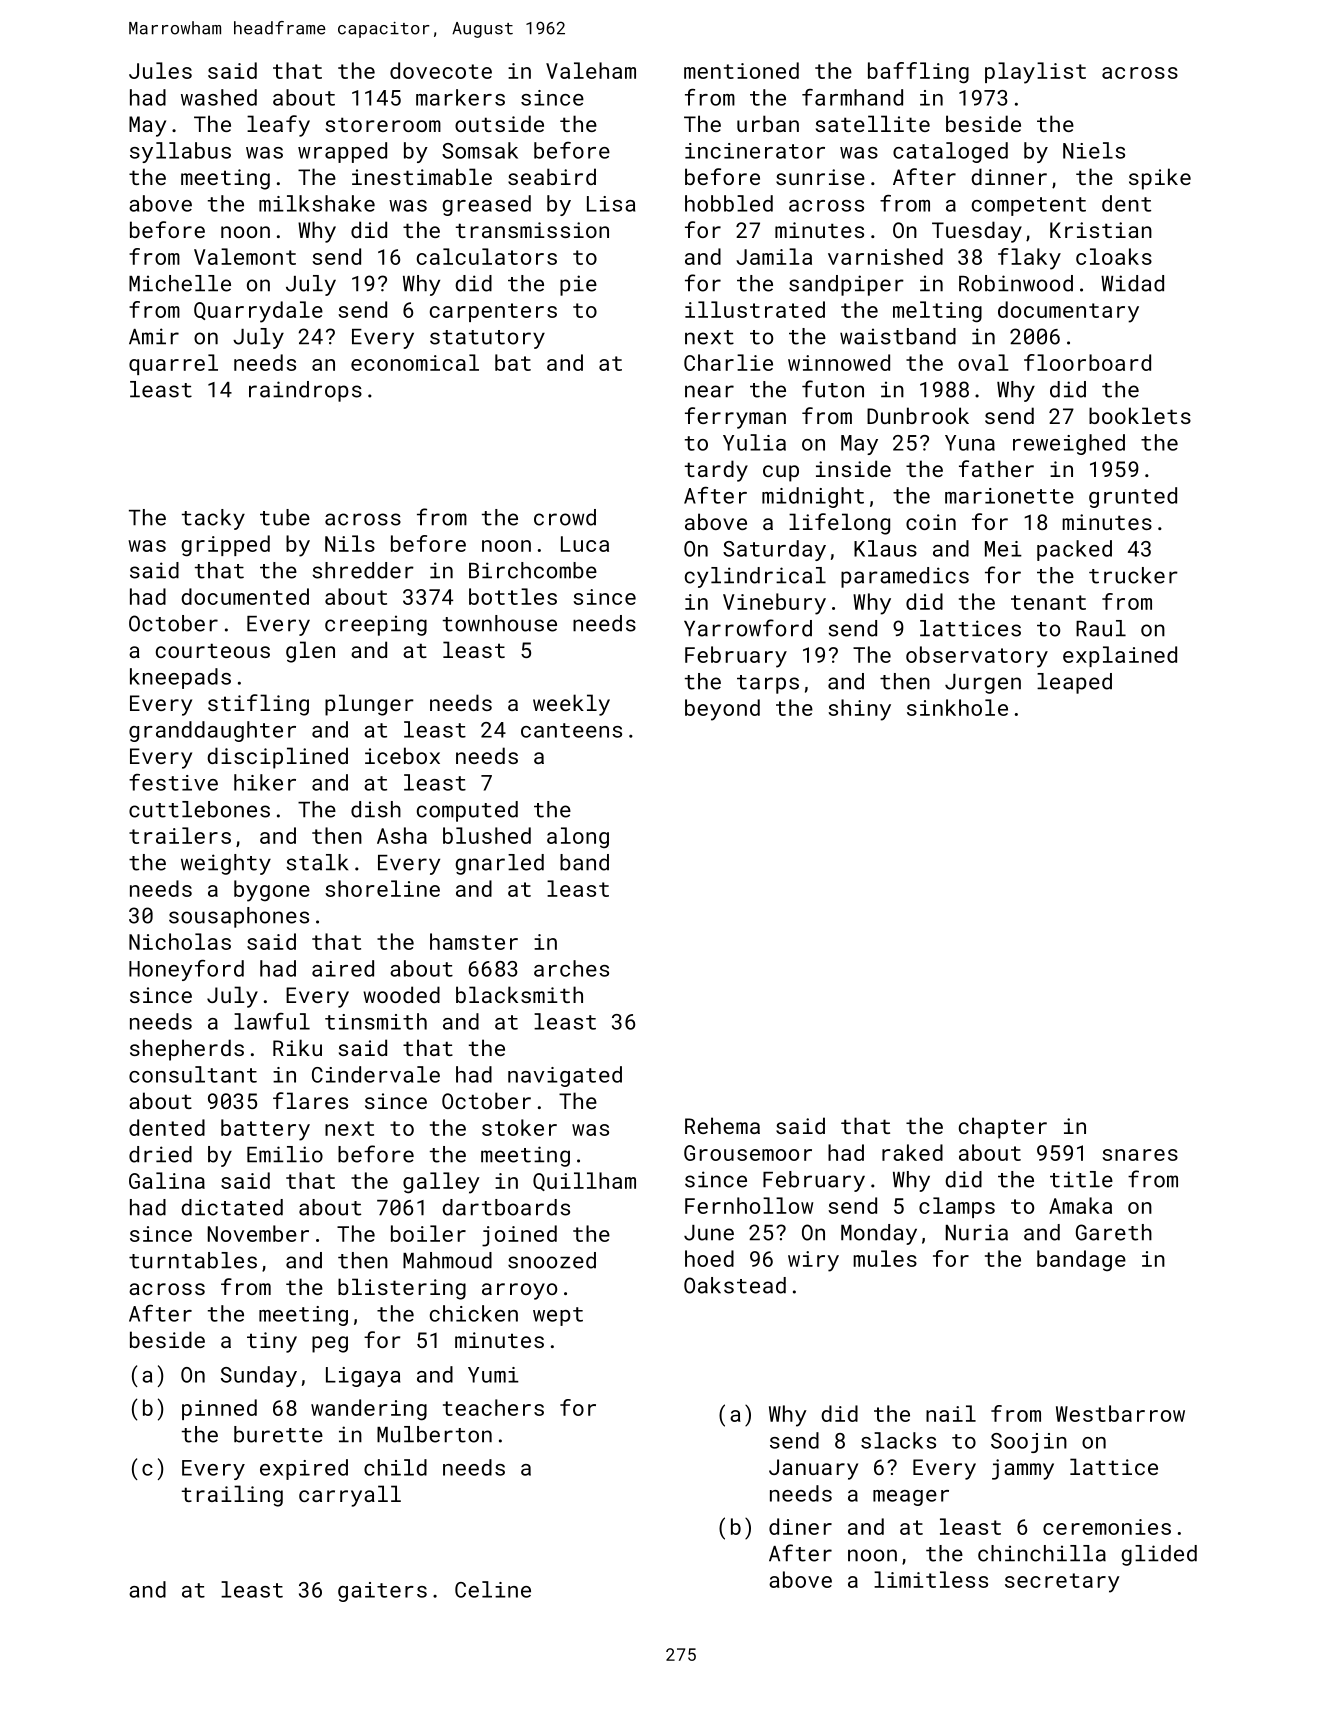  I want to click on economical, so click(415, 362).
